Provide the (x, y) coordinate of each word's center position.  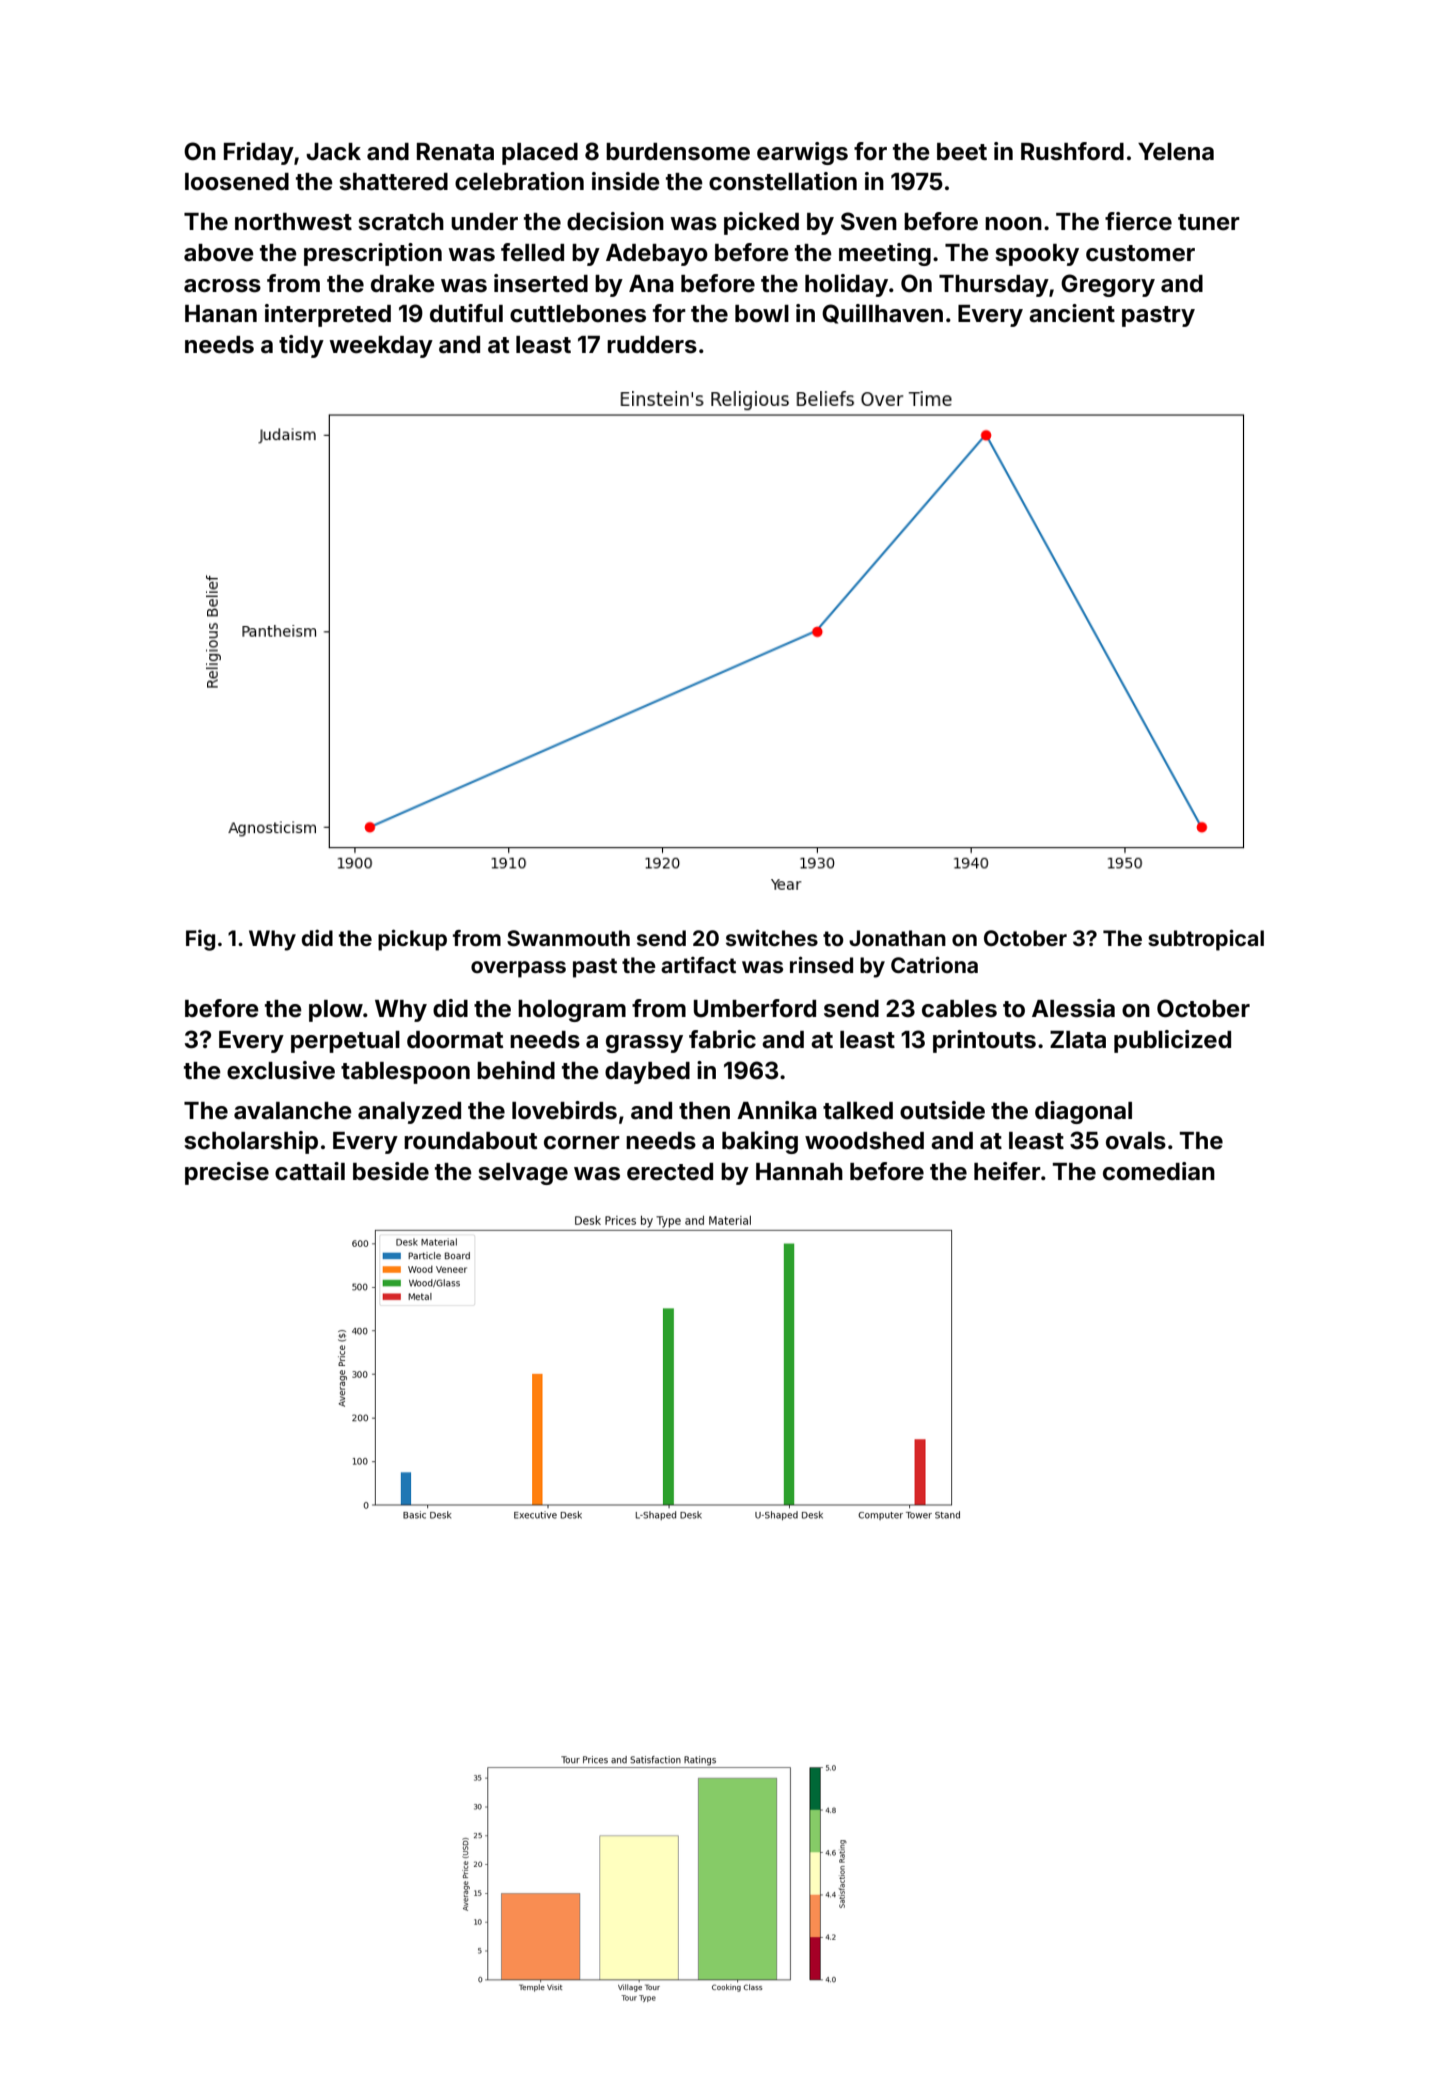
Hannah (799, 1172)
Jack (333, 152)
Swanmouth (568, 938)
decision (615, 221)
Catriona (934, 964)
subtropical (1206, 940)
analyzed (409, 1113)
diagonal (1083, 1112)
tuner (1209, 222)
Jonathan (897, 938)
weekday (381, 347)
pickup (412, 940)
